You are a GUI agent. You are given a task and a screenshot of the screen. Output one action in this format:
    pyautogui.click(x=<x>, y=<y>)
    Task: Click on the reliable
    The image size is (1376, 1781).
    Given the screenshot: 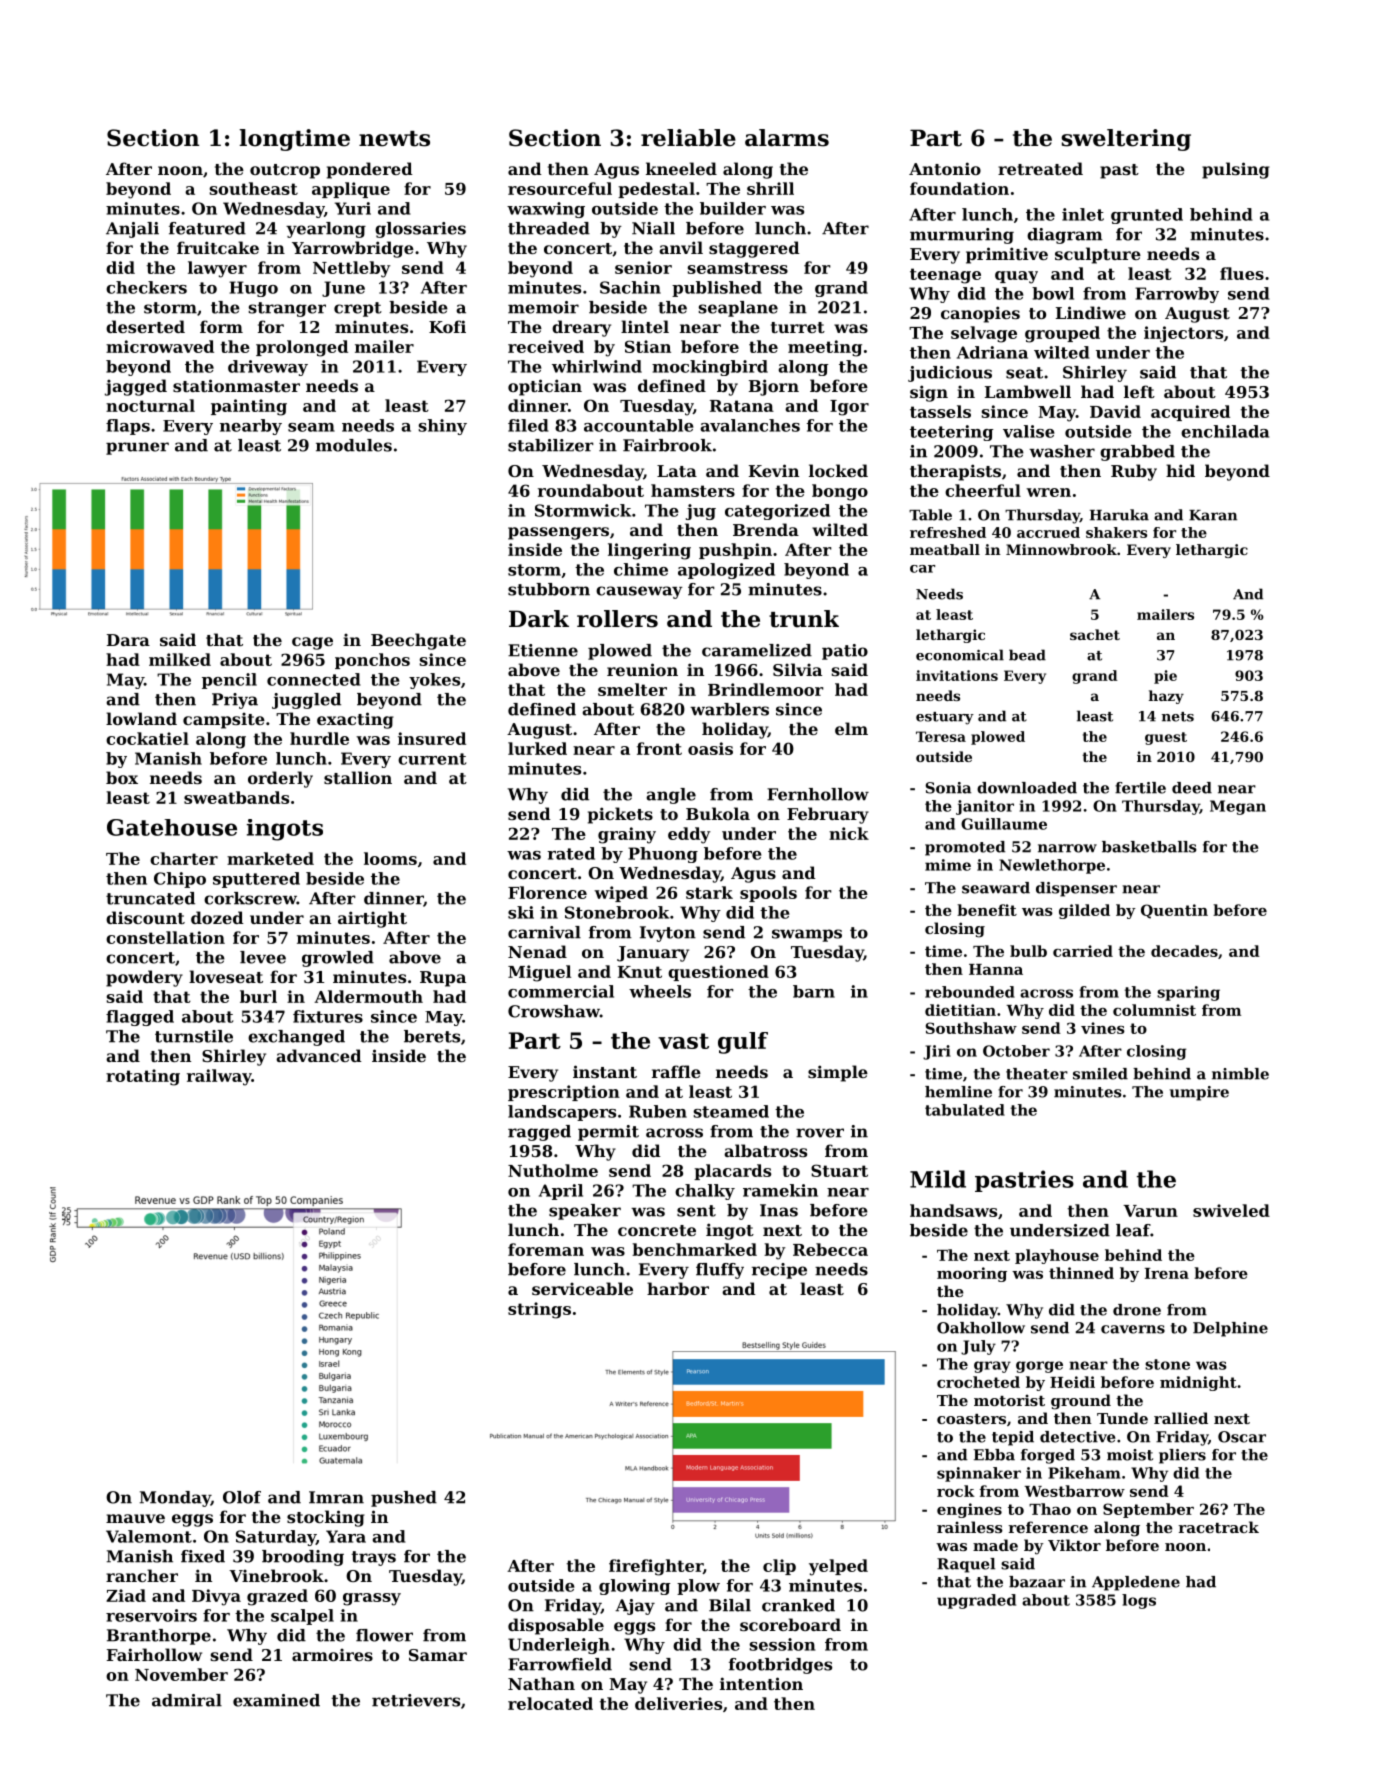 What is the action you would take?
    pyautogui.click(x=688, y=138)
